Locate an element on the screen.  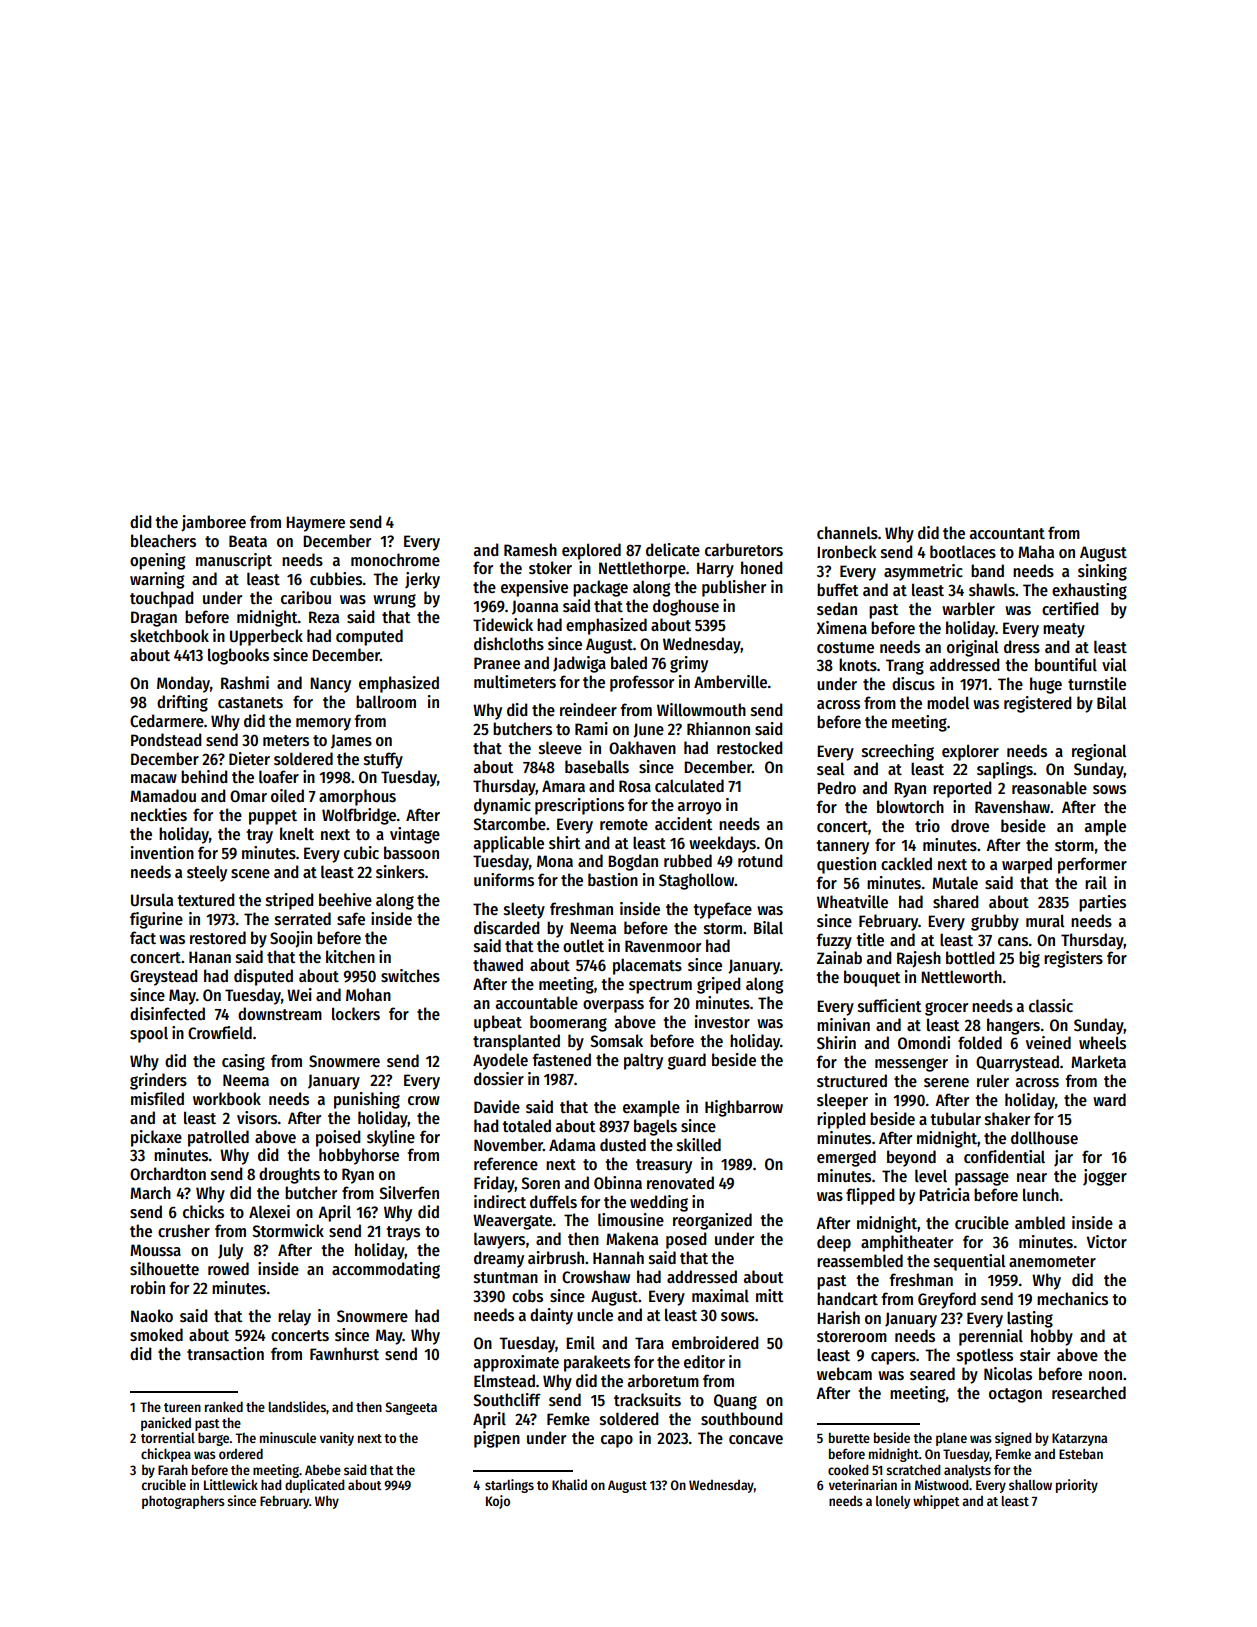
Khalid is located at coordinates (569, 1484).
